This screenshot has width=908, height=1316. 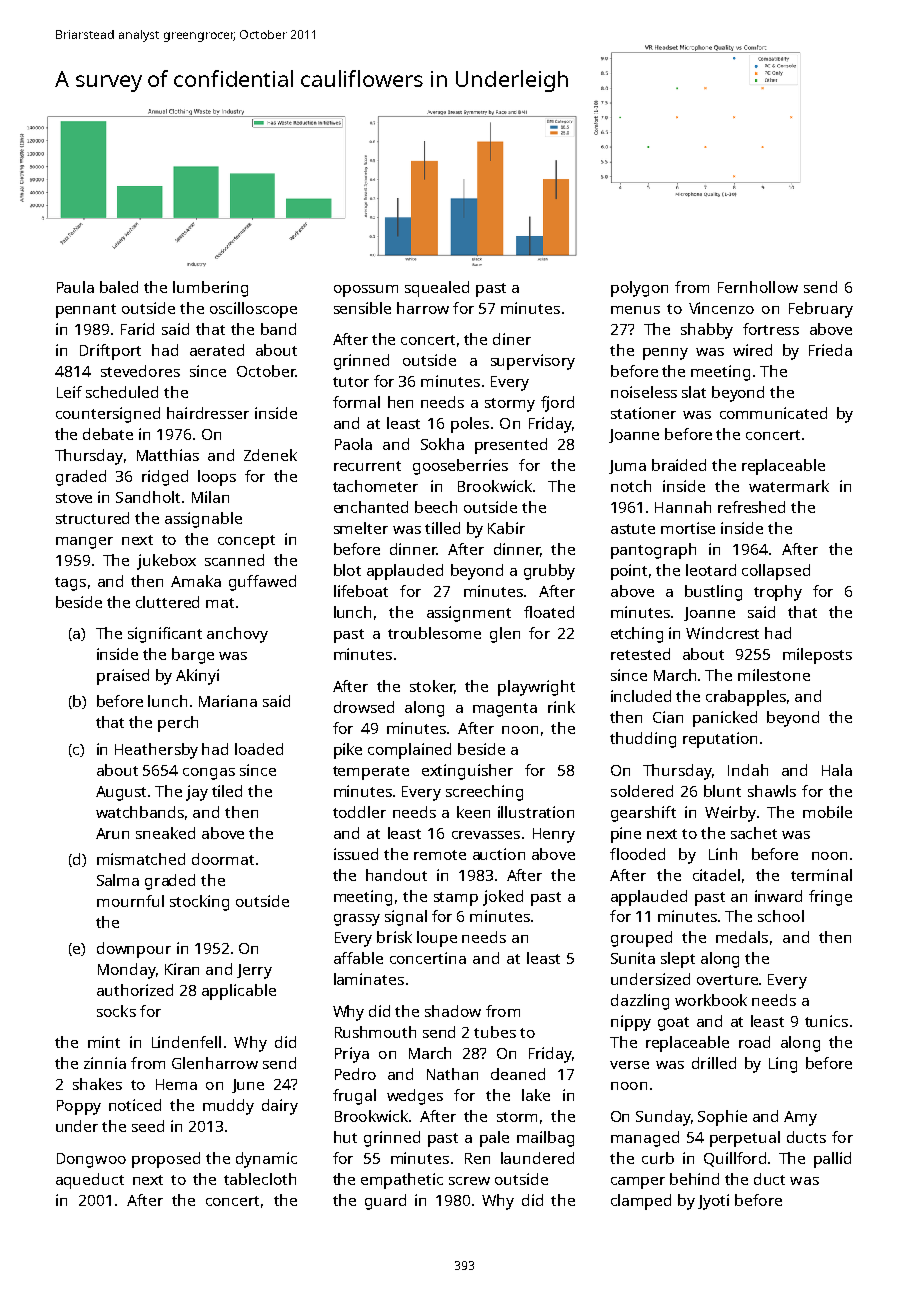 I want to click on guard, so click(x=385, y=1202).
